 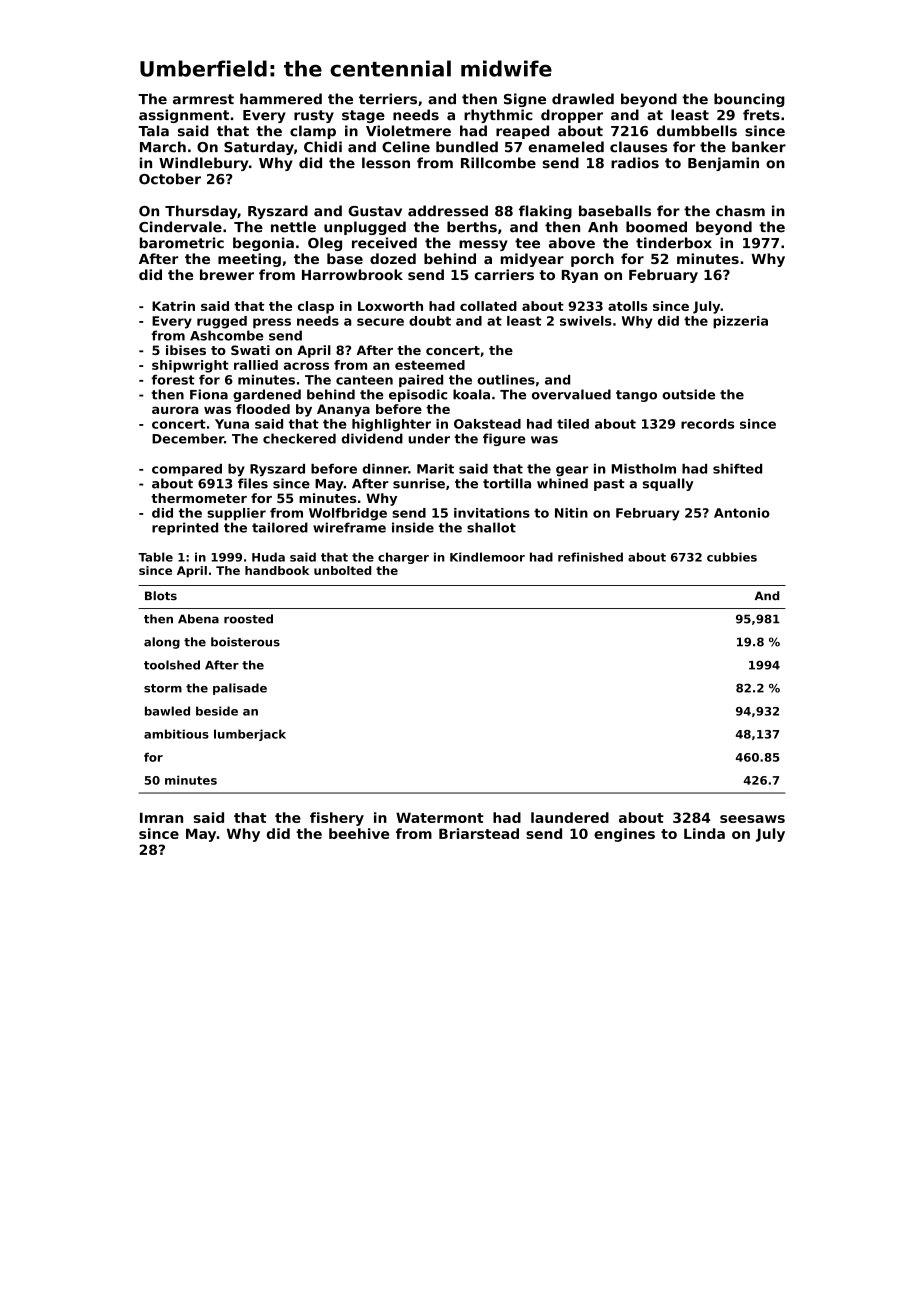 I want to click on chasm, so click(x=740, y=211).
